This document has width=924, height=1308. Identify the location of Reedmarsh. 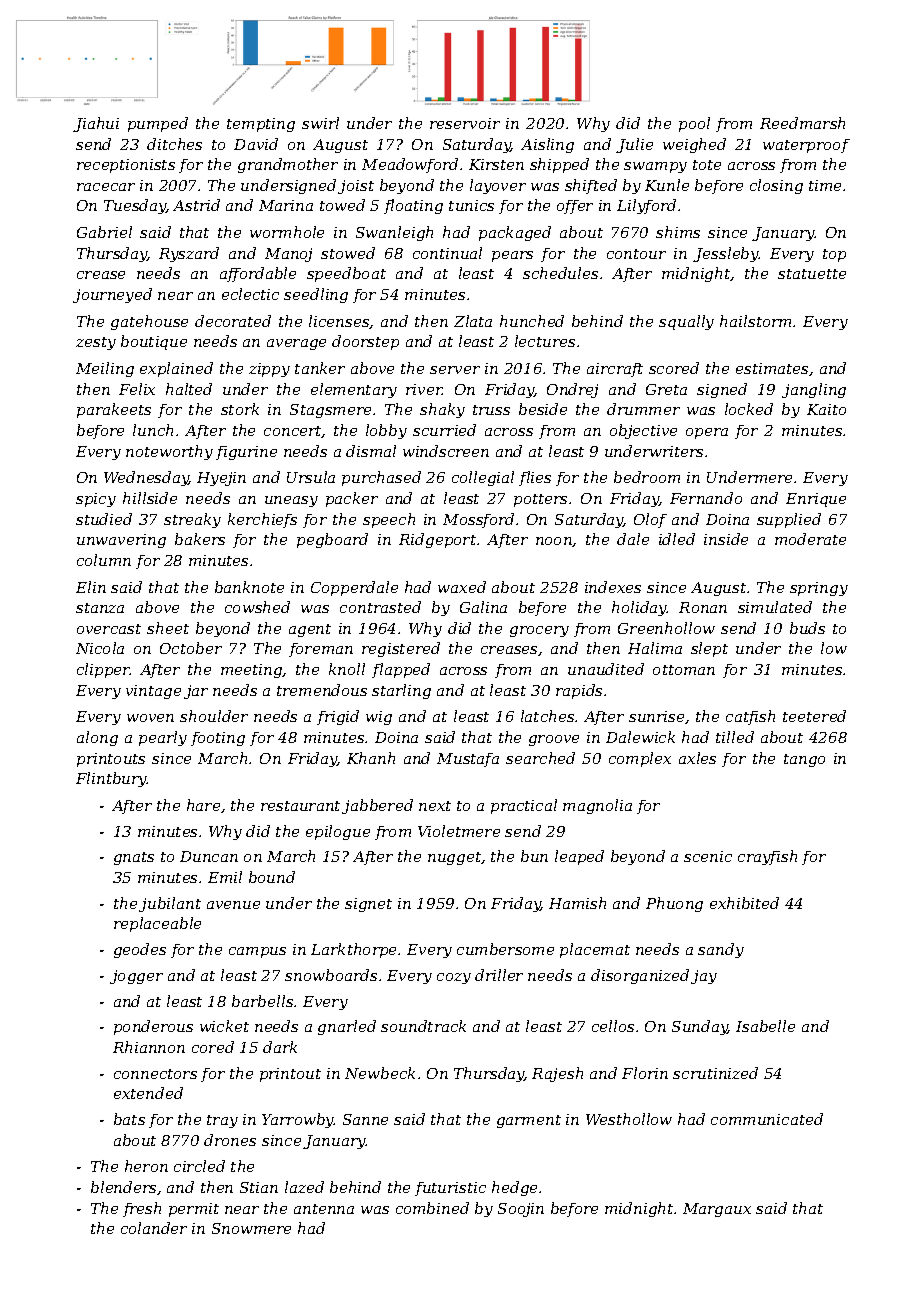
(802, 123).
